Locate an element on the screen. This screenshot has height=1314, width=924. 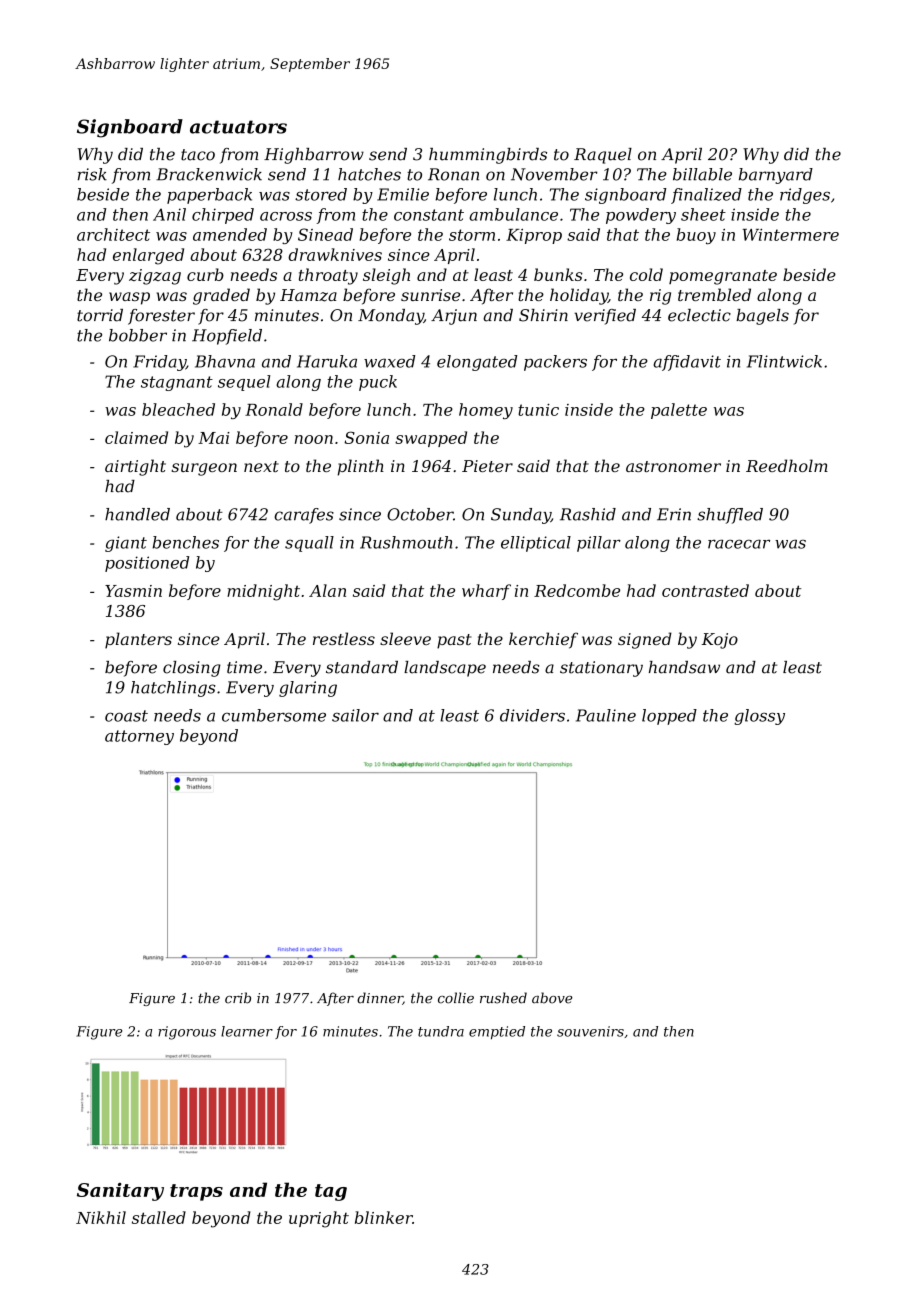
stagnant is located at coordinates (177, 383).
